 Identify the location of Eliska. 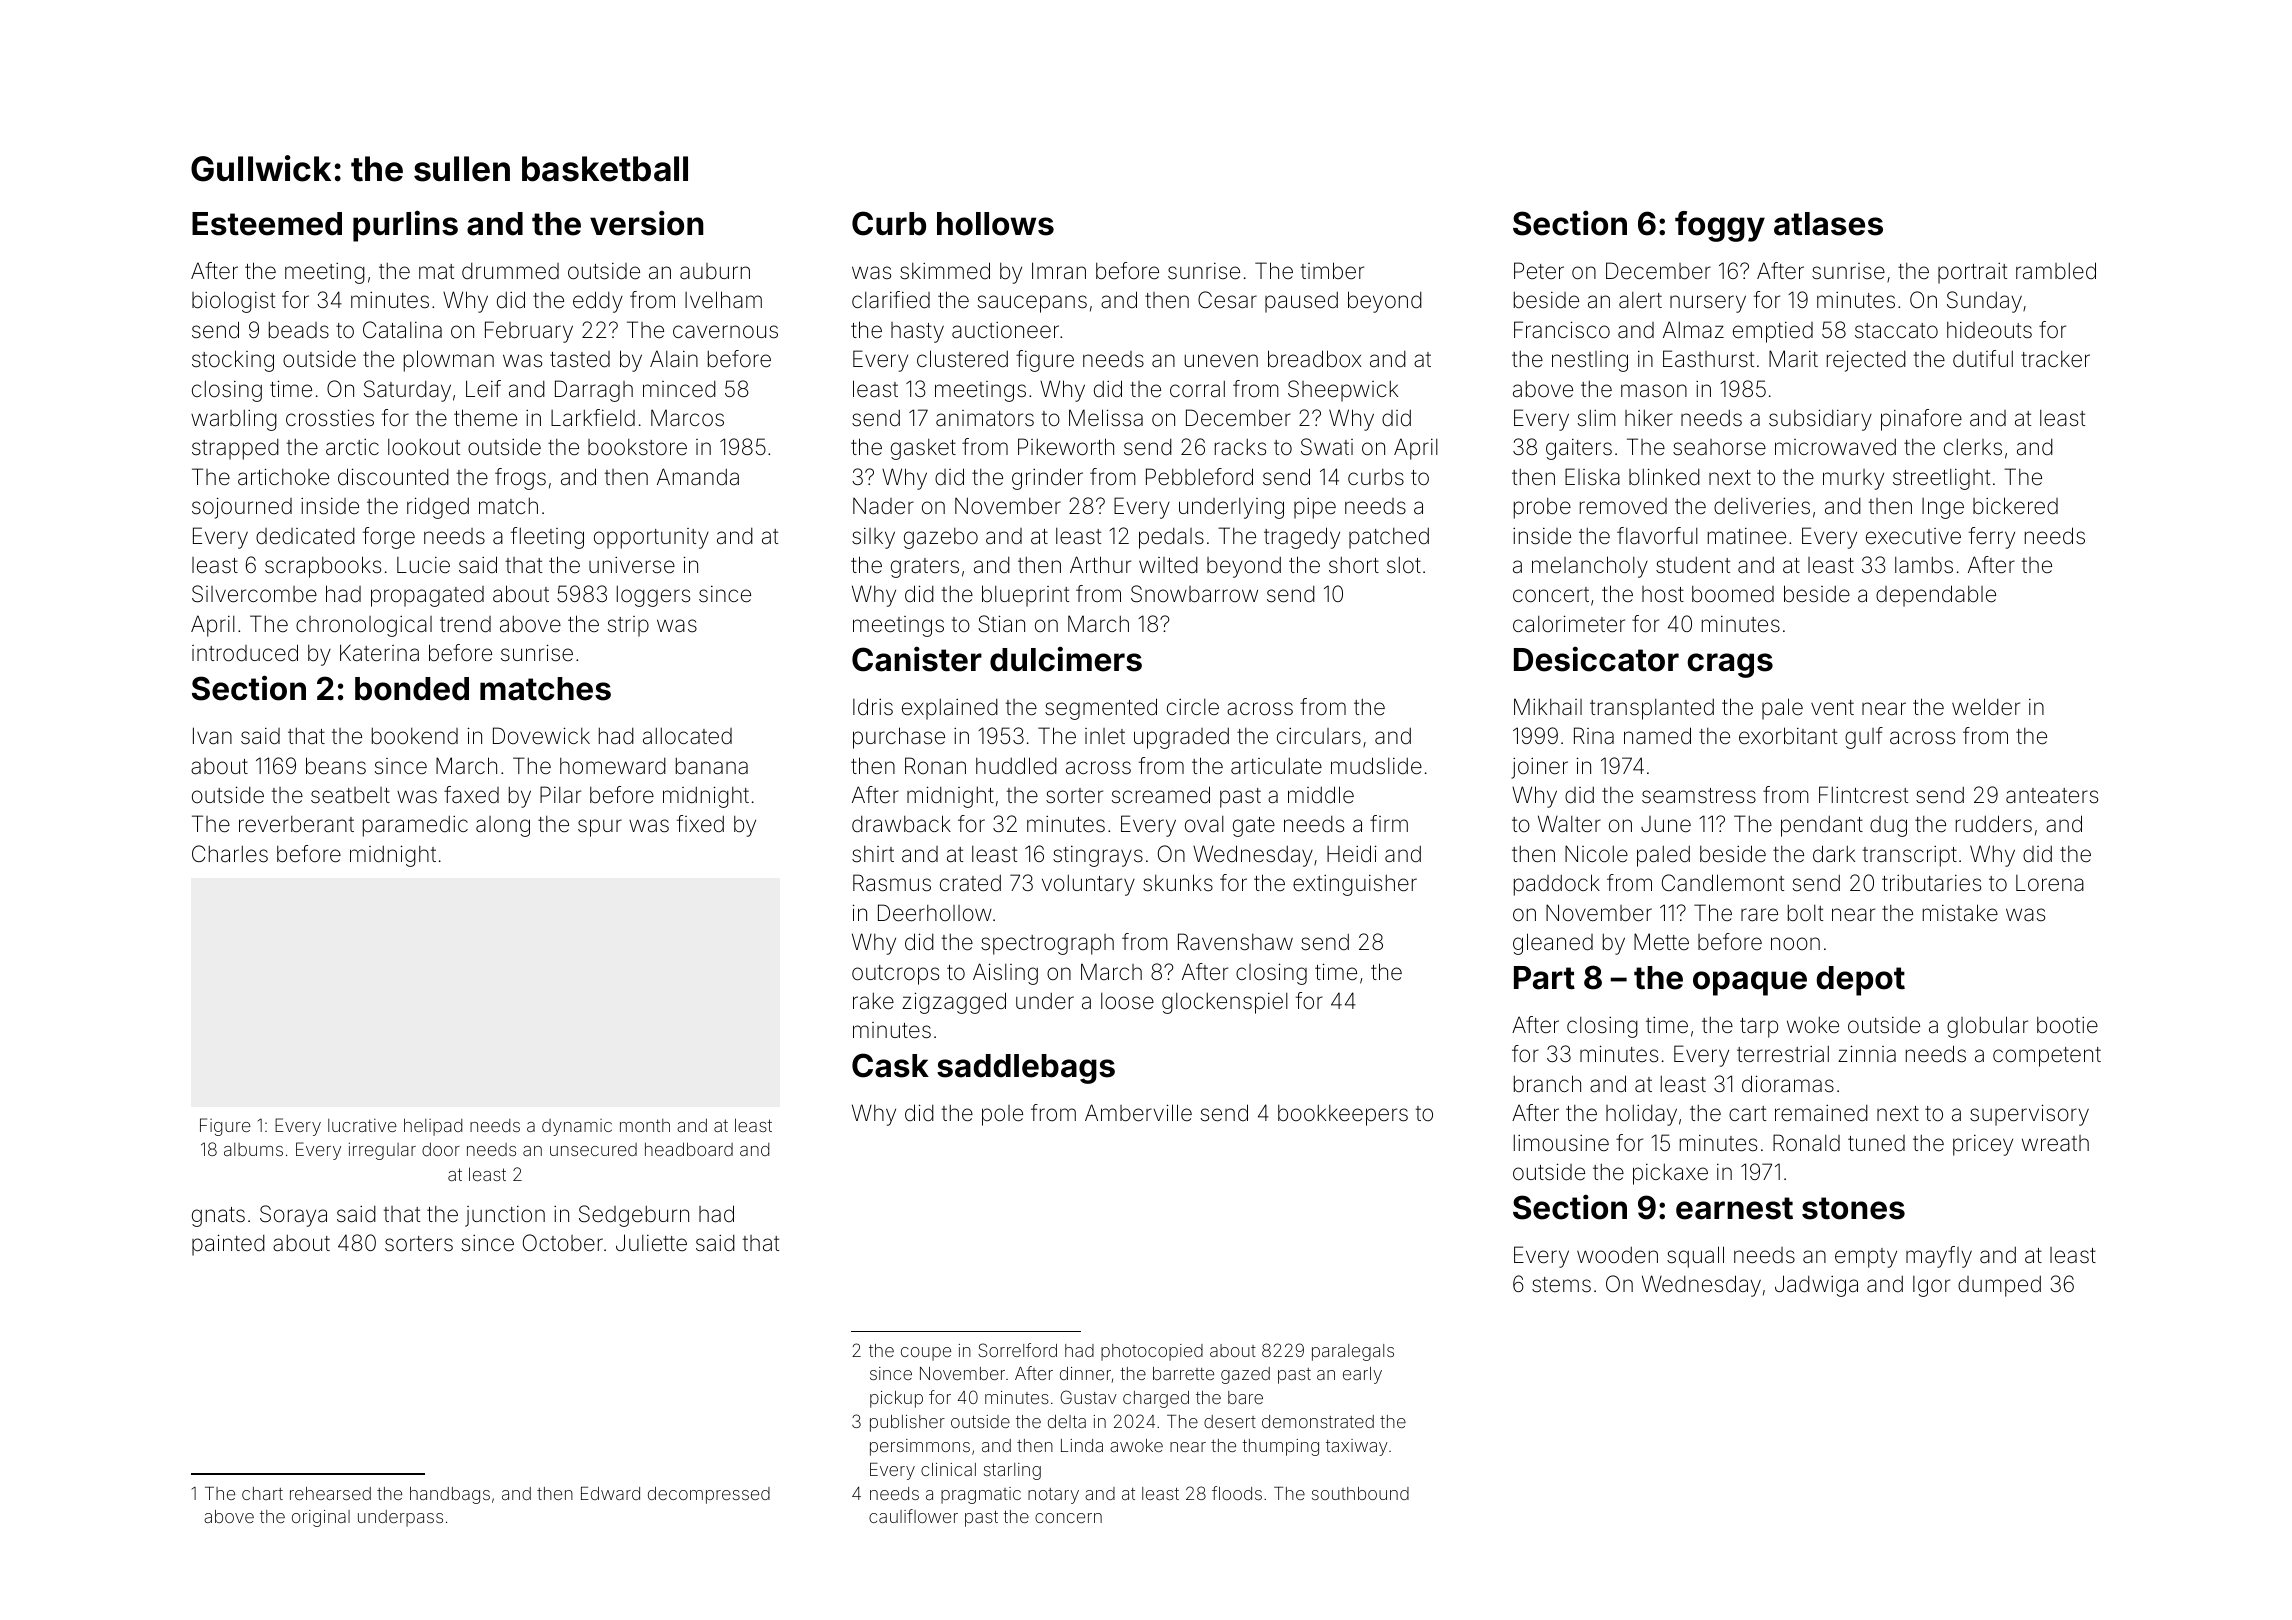
(1592, 477).
